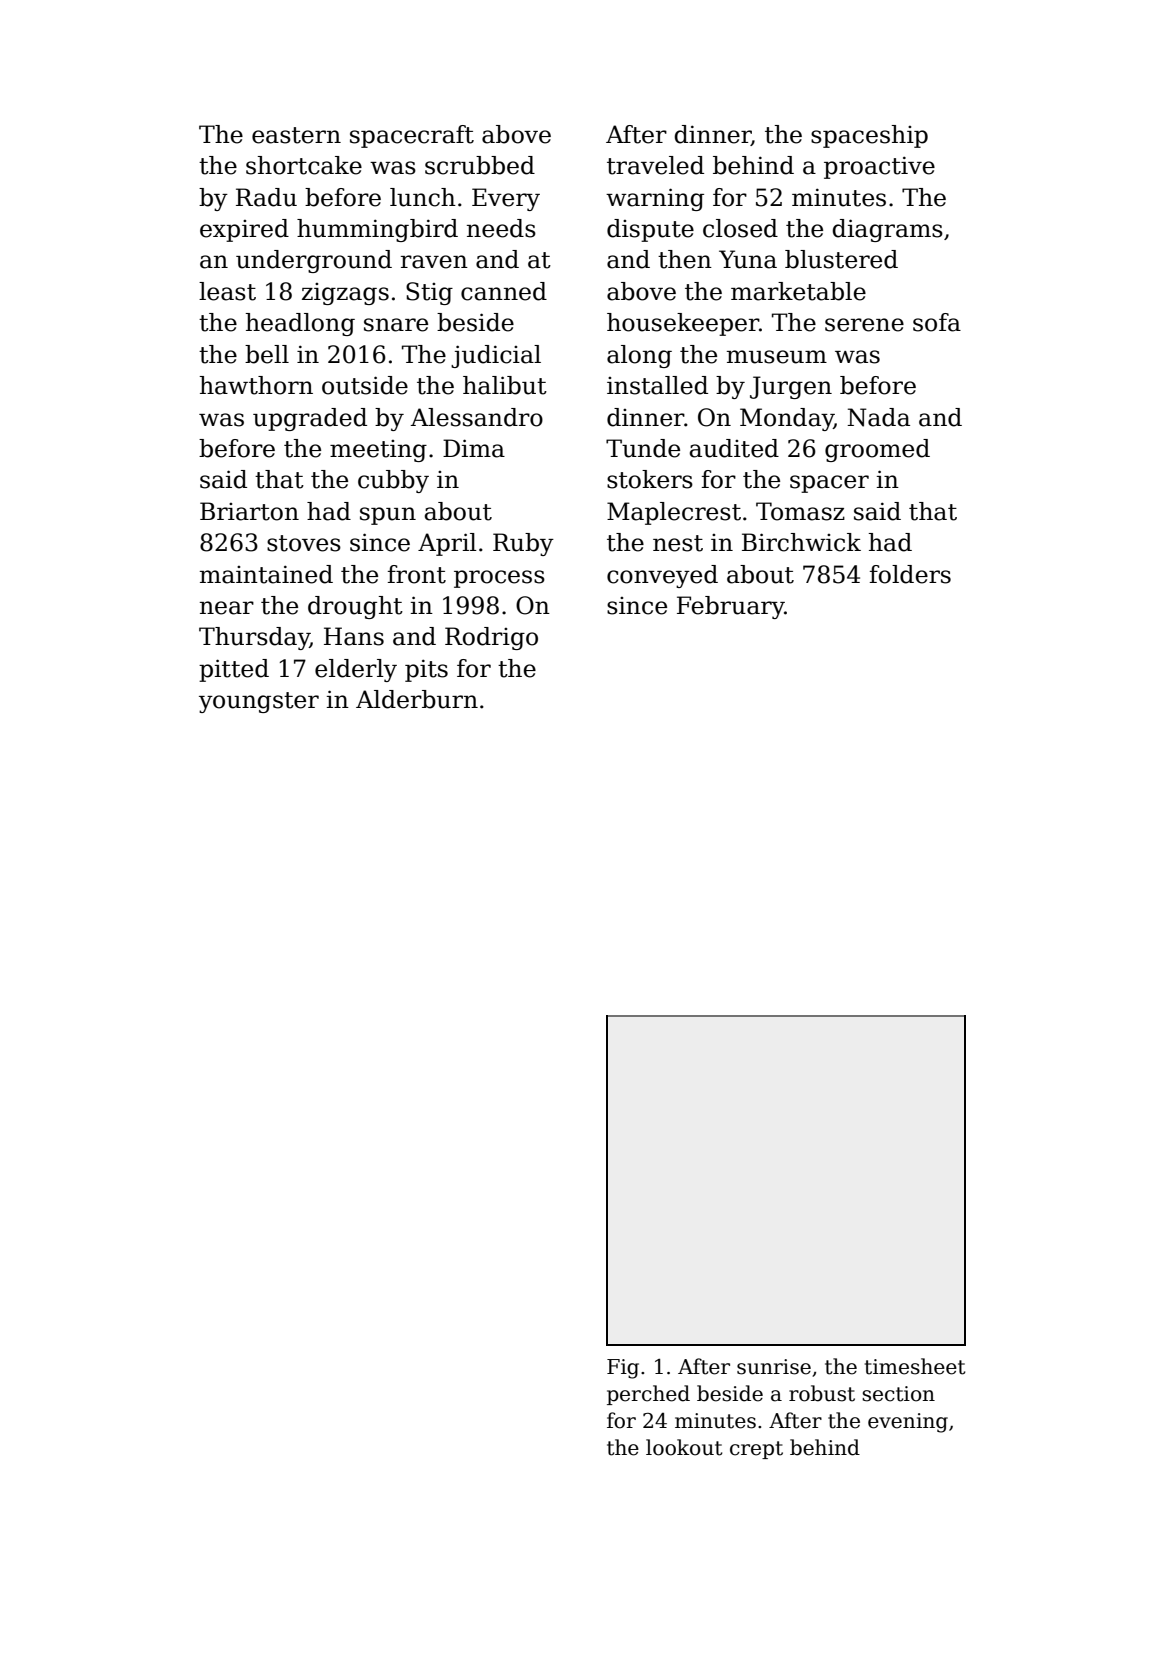 The width and height of the screenshot is (1165, 1654). I want to click on upgraded, so click(310, 419).
